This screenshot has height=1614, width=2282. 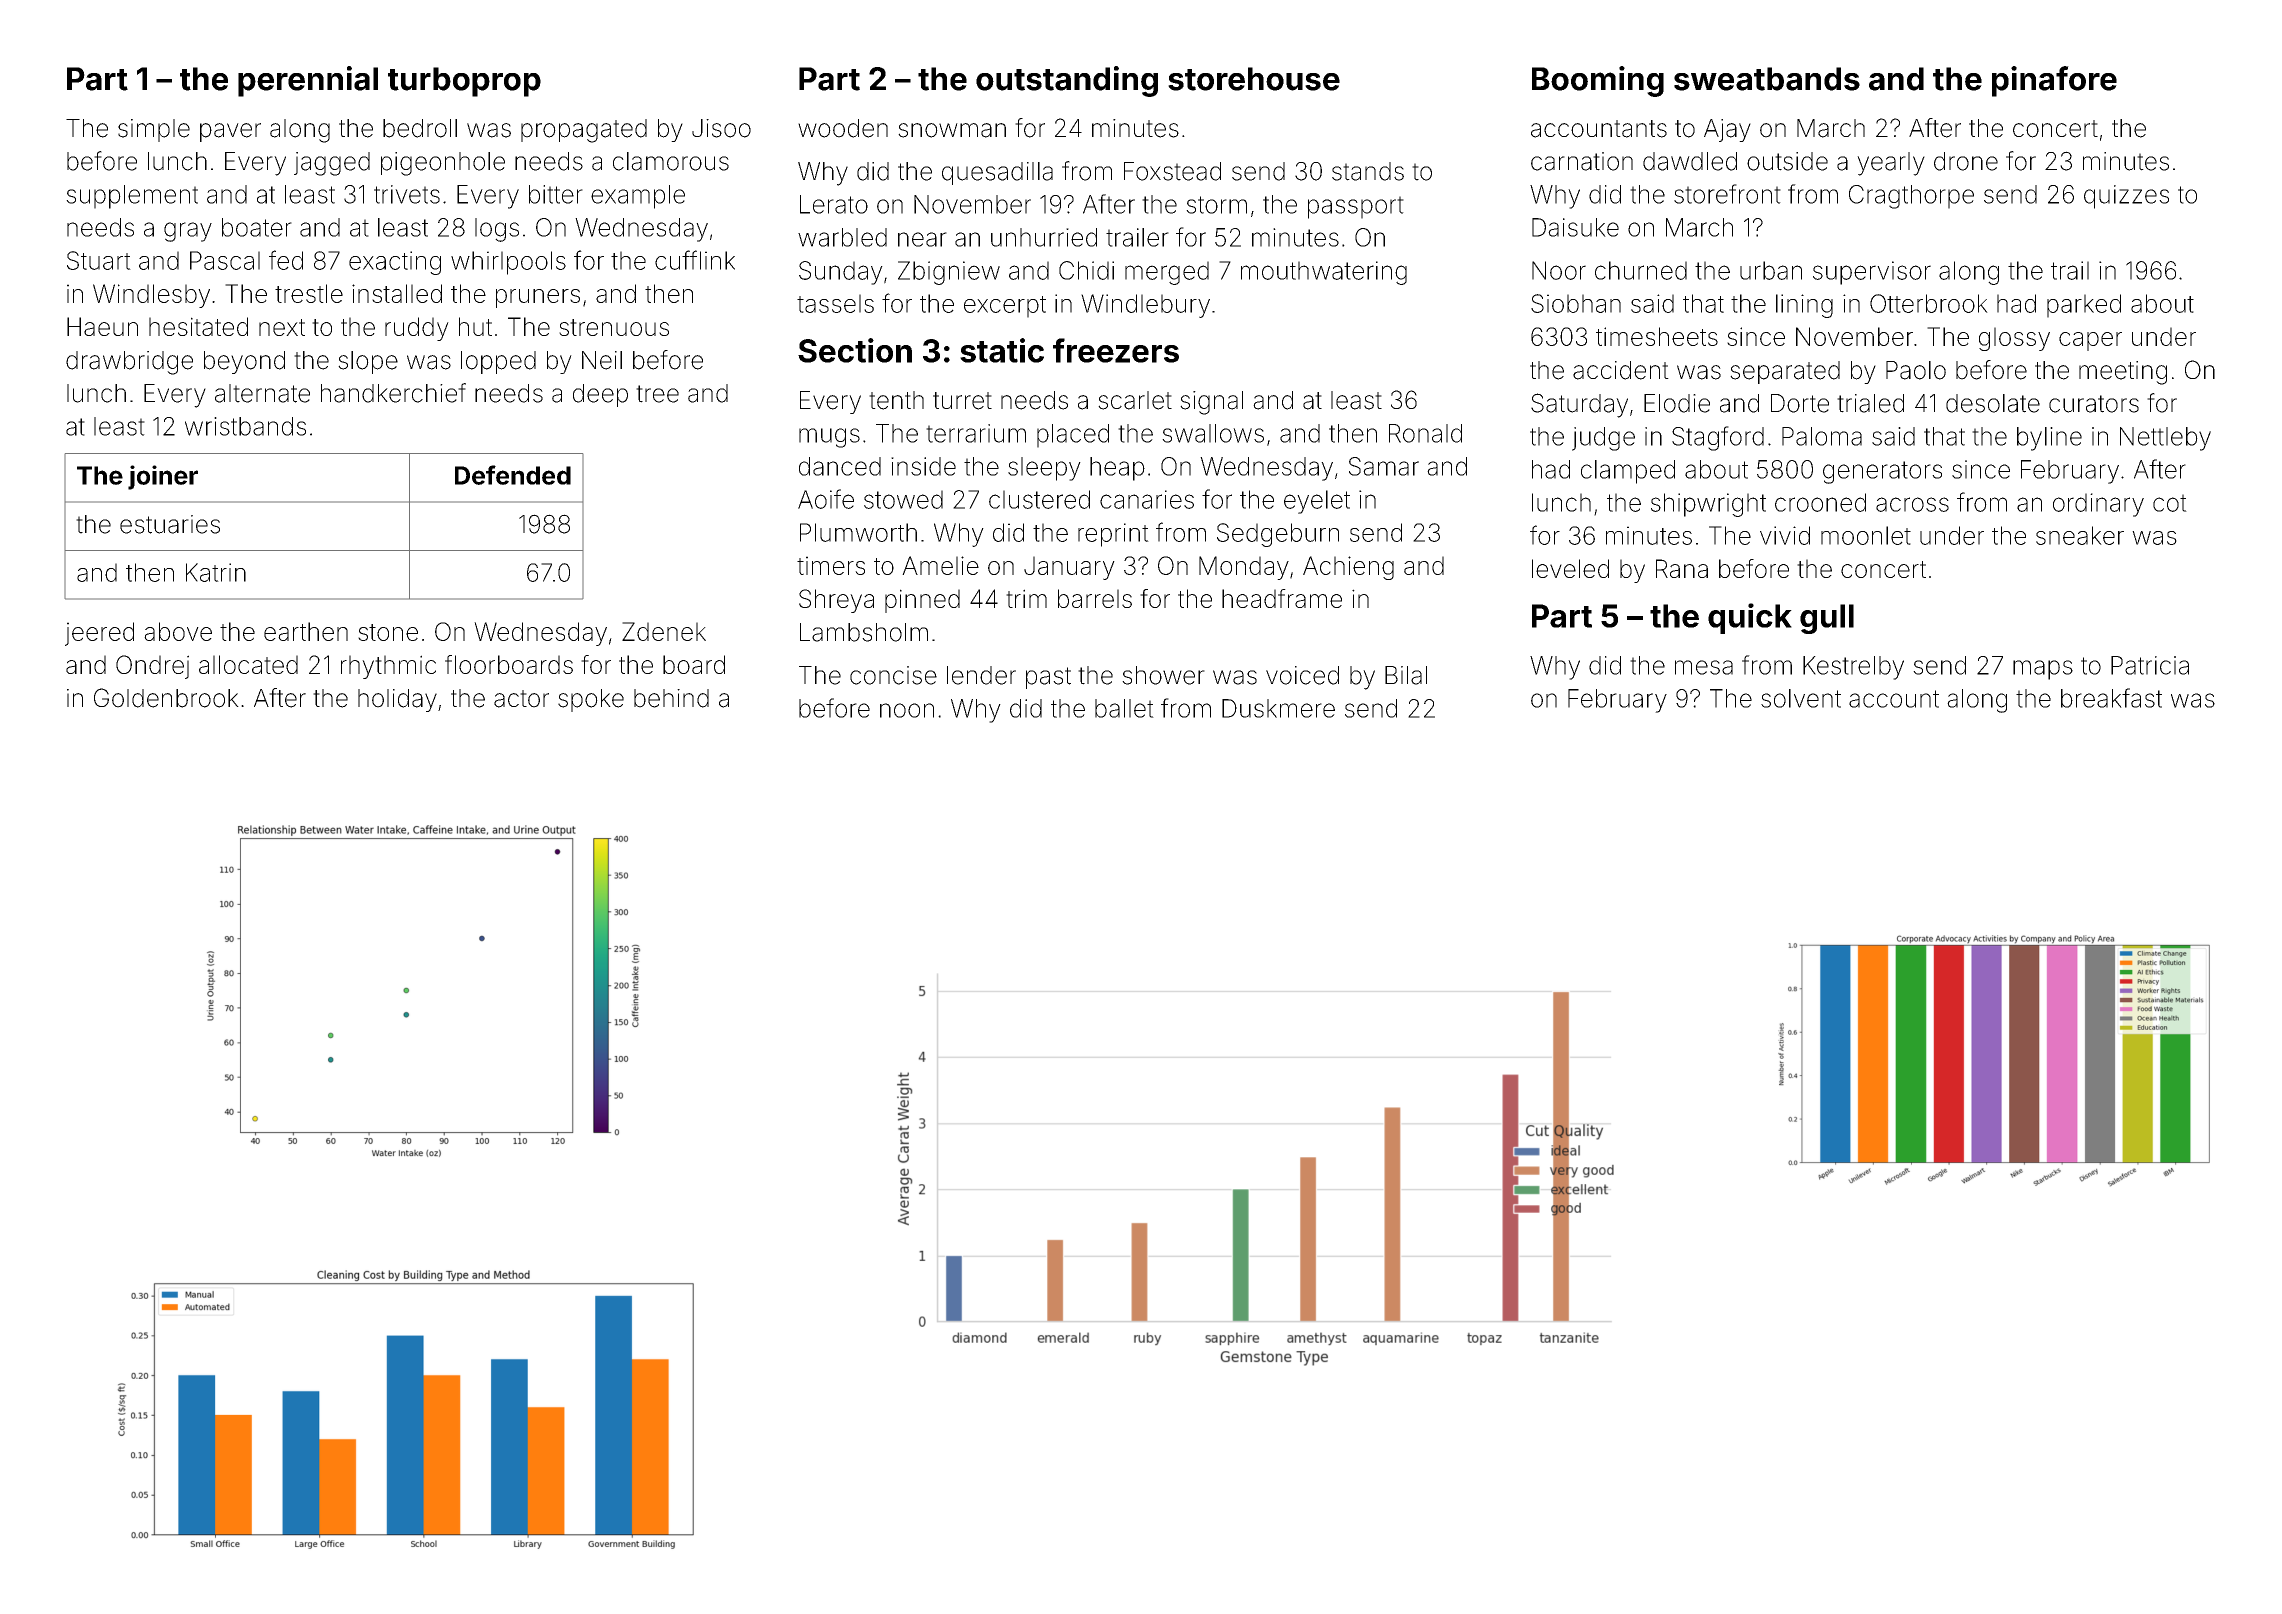 I want to click on Stuart, so click(x=99, y=260).
